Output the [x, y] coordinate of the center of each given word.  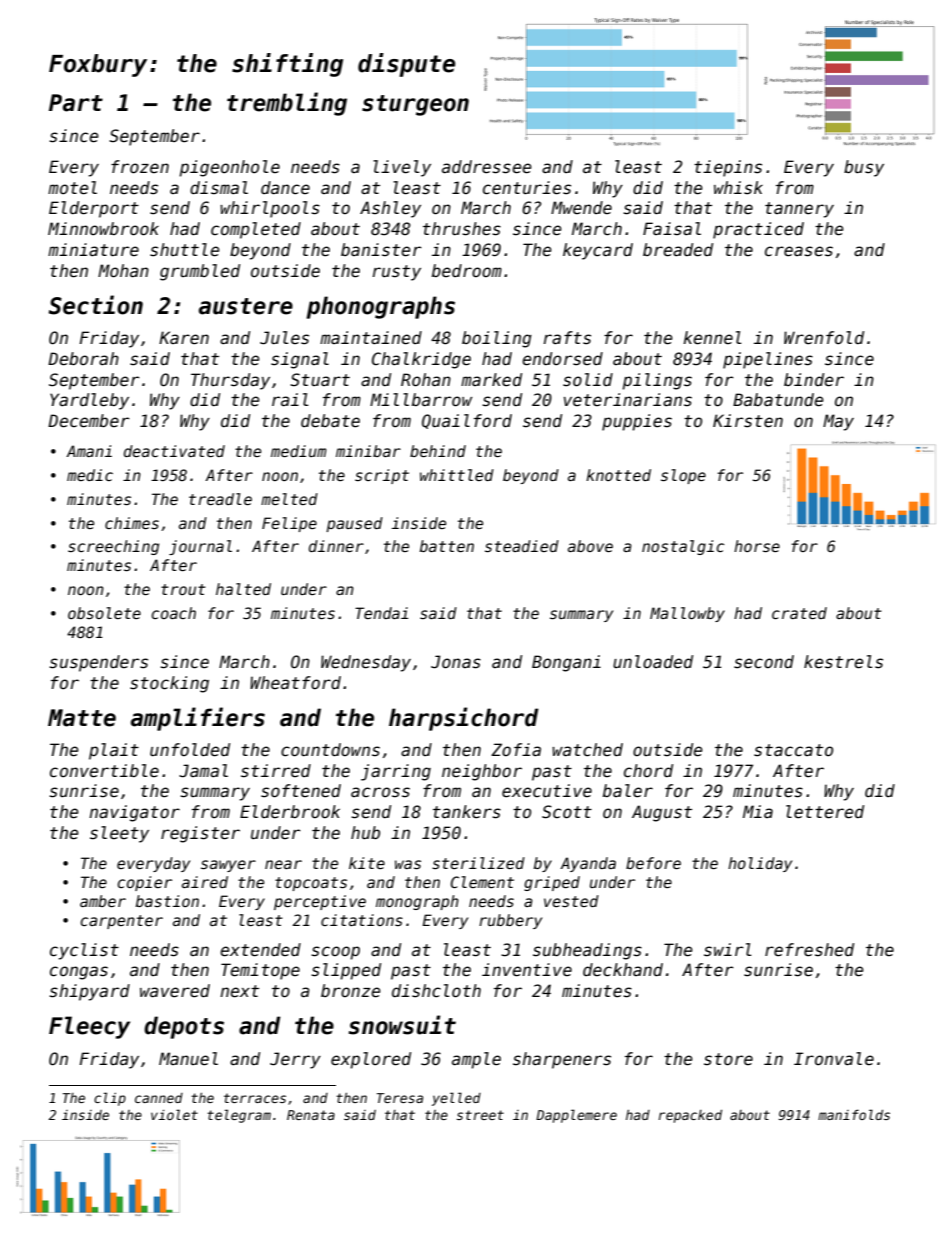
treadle [220, 499]
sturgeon [415, 105]
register [200, 834]
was [408, 864]
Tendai [381, 613]
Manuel [188, 1059]
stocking [169, 684]
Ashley [390, 209]
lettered [825, 812]
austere [246, 306]
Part [76, 103]
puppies [637, 422]
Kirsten [748, 421]
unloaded [653, 662]
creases [799, 251]
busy [864, 168]
